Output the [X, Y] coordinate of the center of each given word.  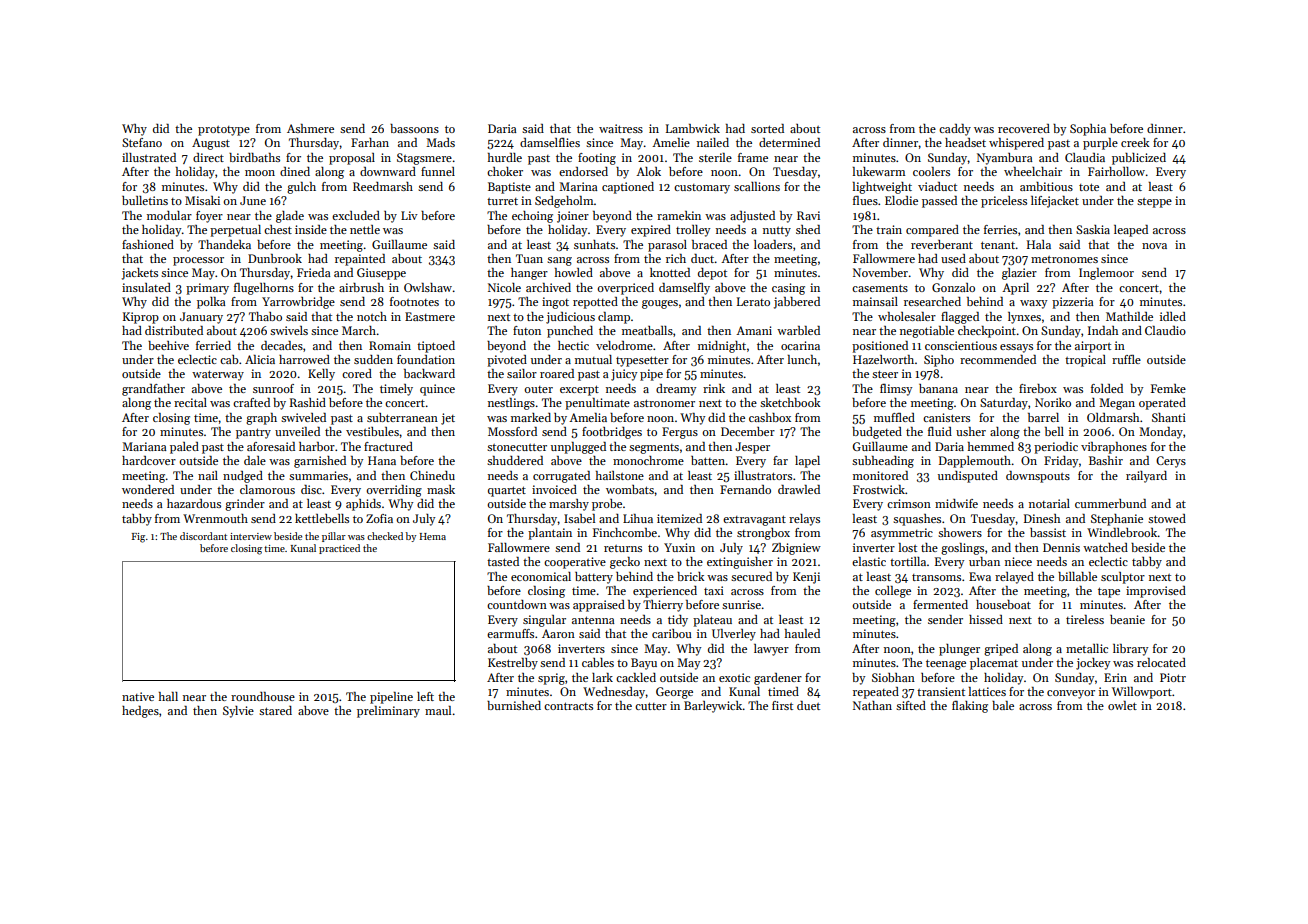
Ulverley [734, 635]
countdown [517, 604]
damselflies [550, 142]
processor [198, 261]
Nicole [504, 287]
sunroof [273, 388]
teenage [946, 664]
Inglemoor [1106, 274]
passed [939, 202]
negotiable [927, 332]
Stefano [142, 142]
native [138, 696]
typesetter [642, 361]
